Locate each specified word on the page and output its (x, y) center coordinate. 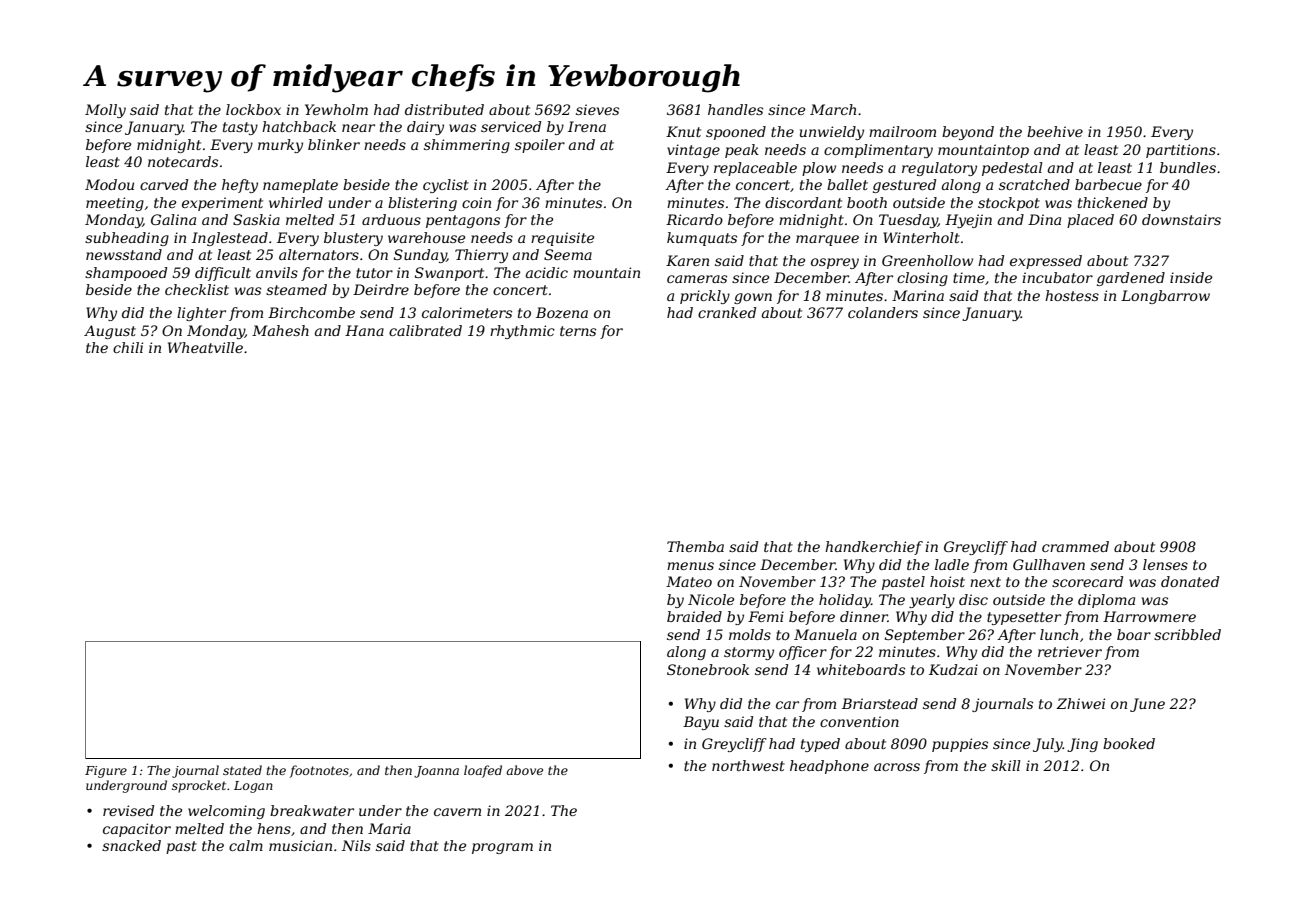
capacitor (137, 830)
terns (578, 331)
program (502, 848)
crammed (1075, 546)
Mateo (689, 581)
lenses (1165, 564)
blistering (422, 204)
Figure (106, 772)
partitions (1181, 151)
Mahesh (280, 330)
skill (1006, 765)
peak (742, 151)
